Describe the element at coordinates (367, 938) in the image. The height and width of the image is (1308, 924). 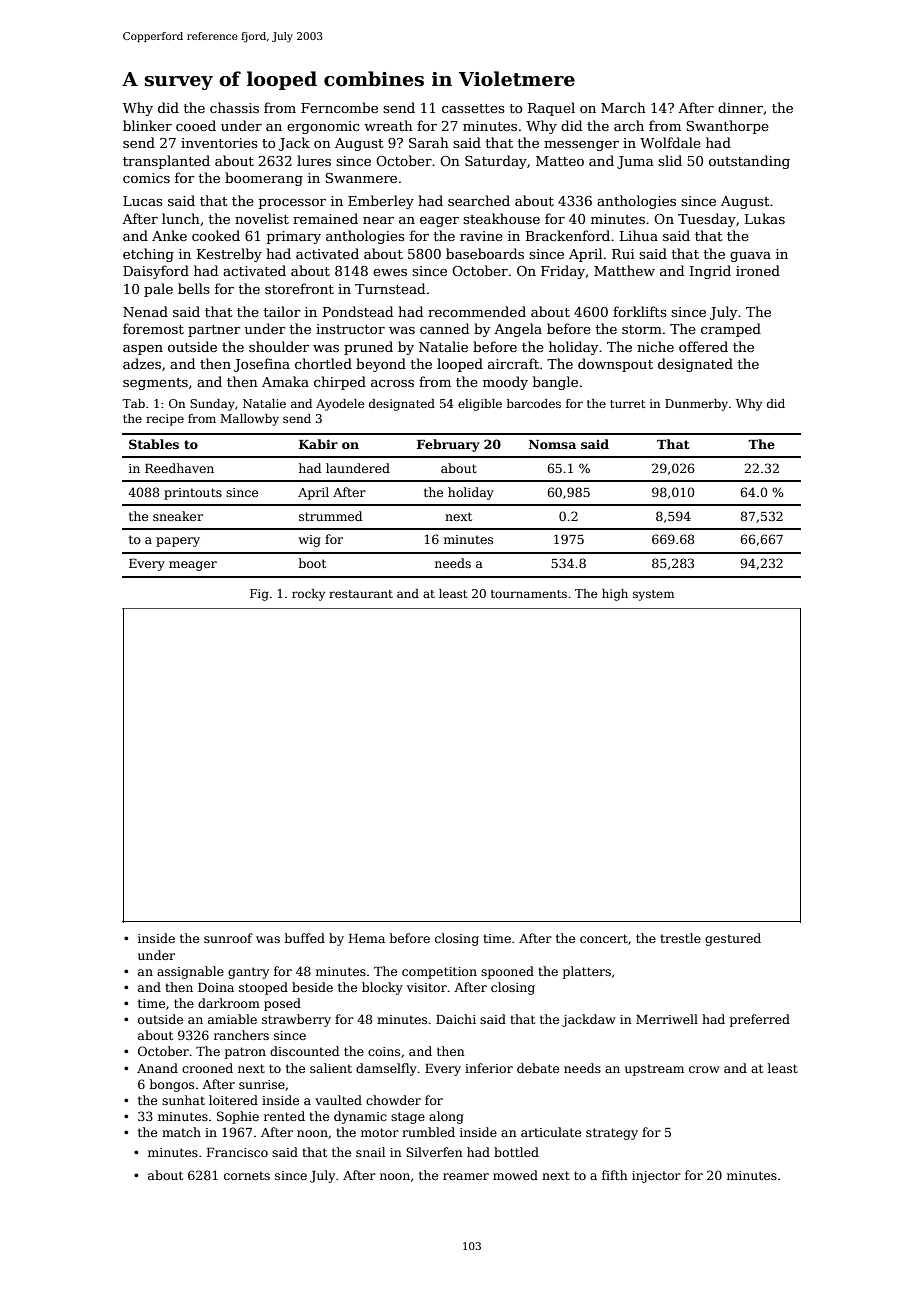
I see `Hema` at that location.
